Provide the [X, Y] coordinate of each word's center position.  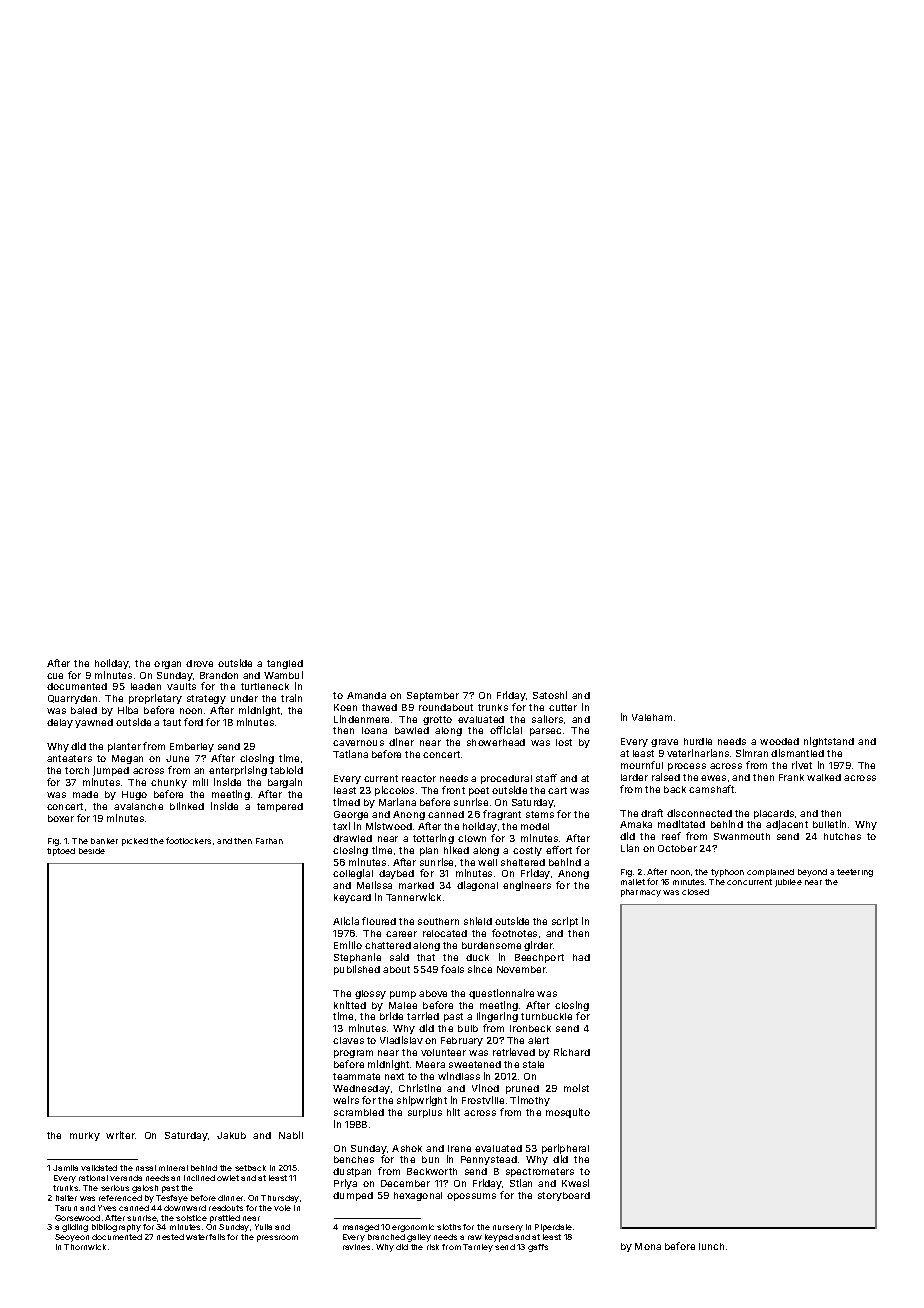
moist [576, 1088]
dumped [353, 1196]
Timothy [530, 1101]
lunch [711, 1246]
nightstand [829, 742]
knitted [350, 1005]
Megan [127, 759]
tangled [285, 664]
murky [85, 1136]
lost [564, 742]
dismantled [797, 753]
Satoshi [550, 695]
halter [66, 1198]
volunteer [443, 1052]
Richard [572, 1052]
